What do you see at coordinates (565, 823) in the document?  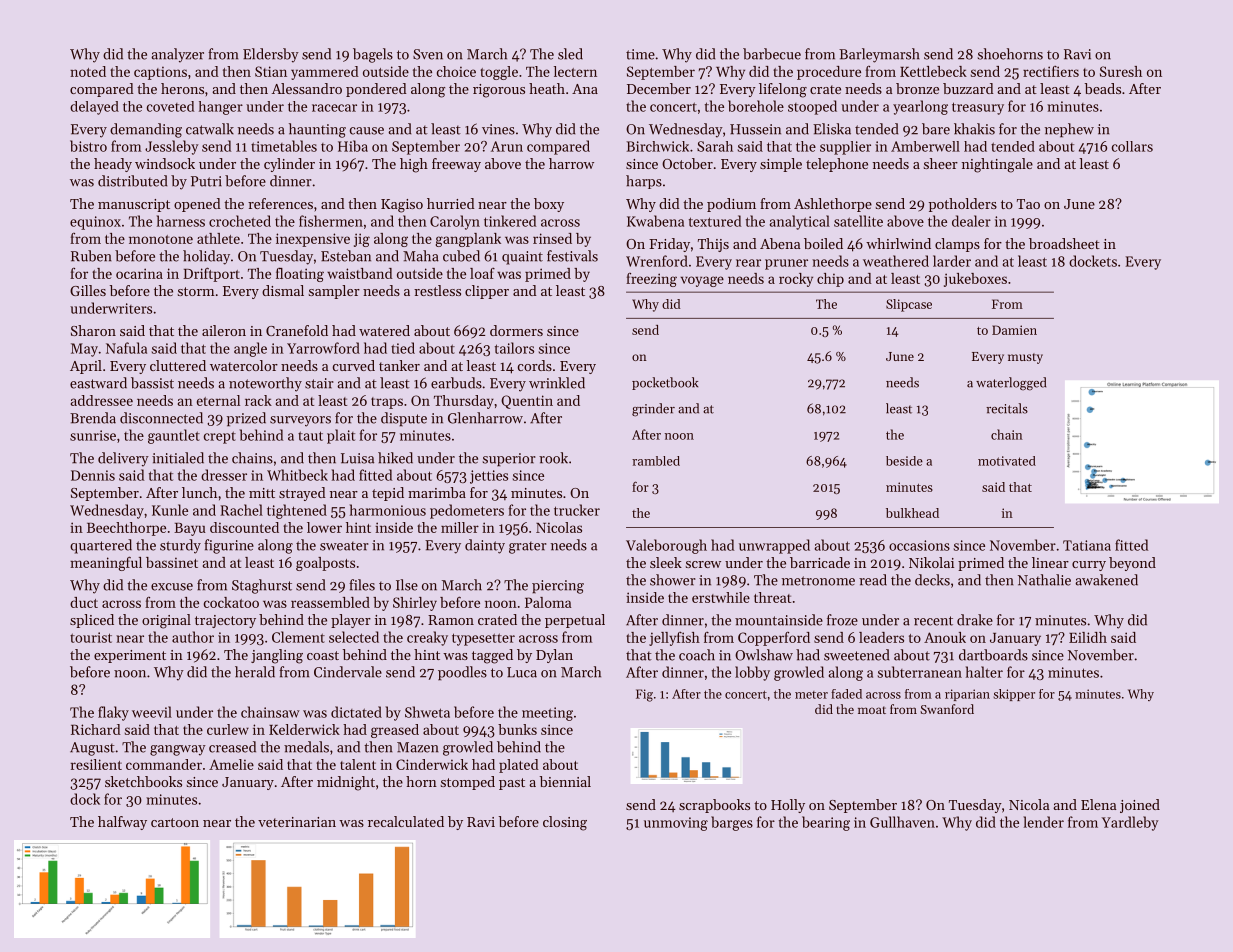 I see `closing` at bounding box center [565, 823].
